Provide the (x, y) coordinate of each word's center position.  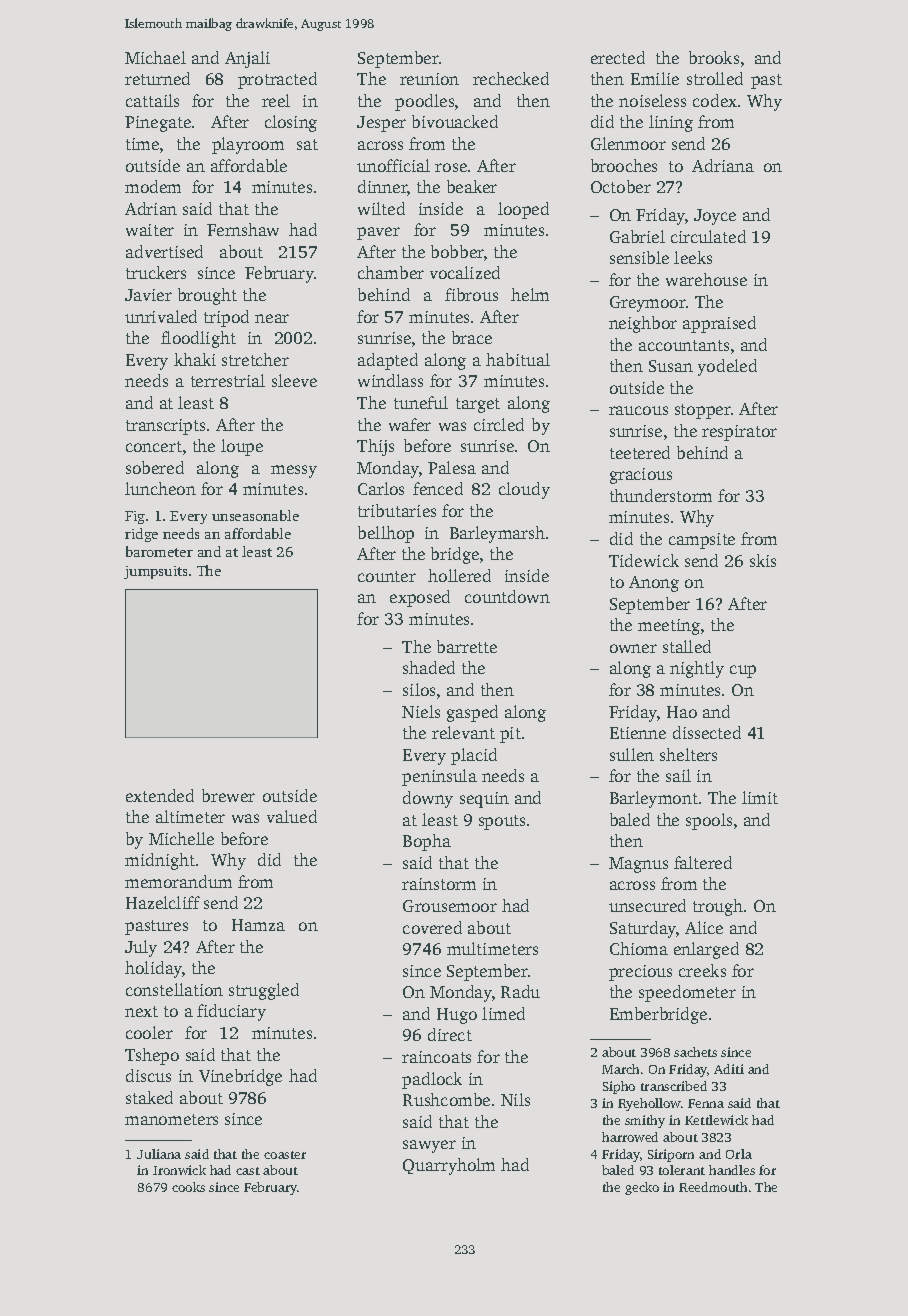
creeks (702, 970)
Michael (155, 57)
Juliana (159, 1154)
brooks (714, 57)
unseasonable (255, 515)
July (141, 948)
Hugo (457, 1016)
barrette (467, 646)
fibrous (471, 294)
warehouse (706, 279)
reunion (429, 79)
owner (633, 648)
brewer (228, 795)
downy (428, 799)
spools (709, 821)
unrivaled (161, 316)
